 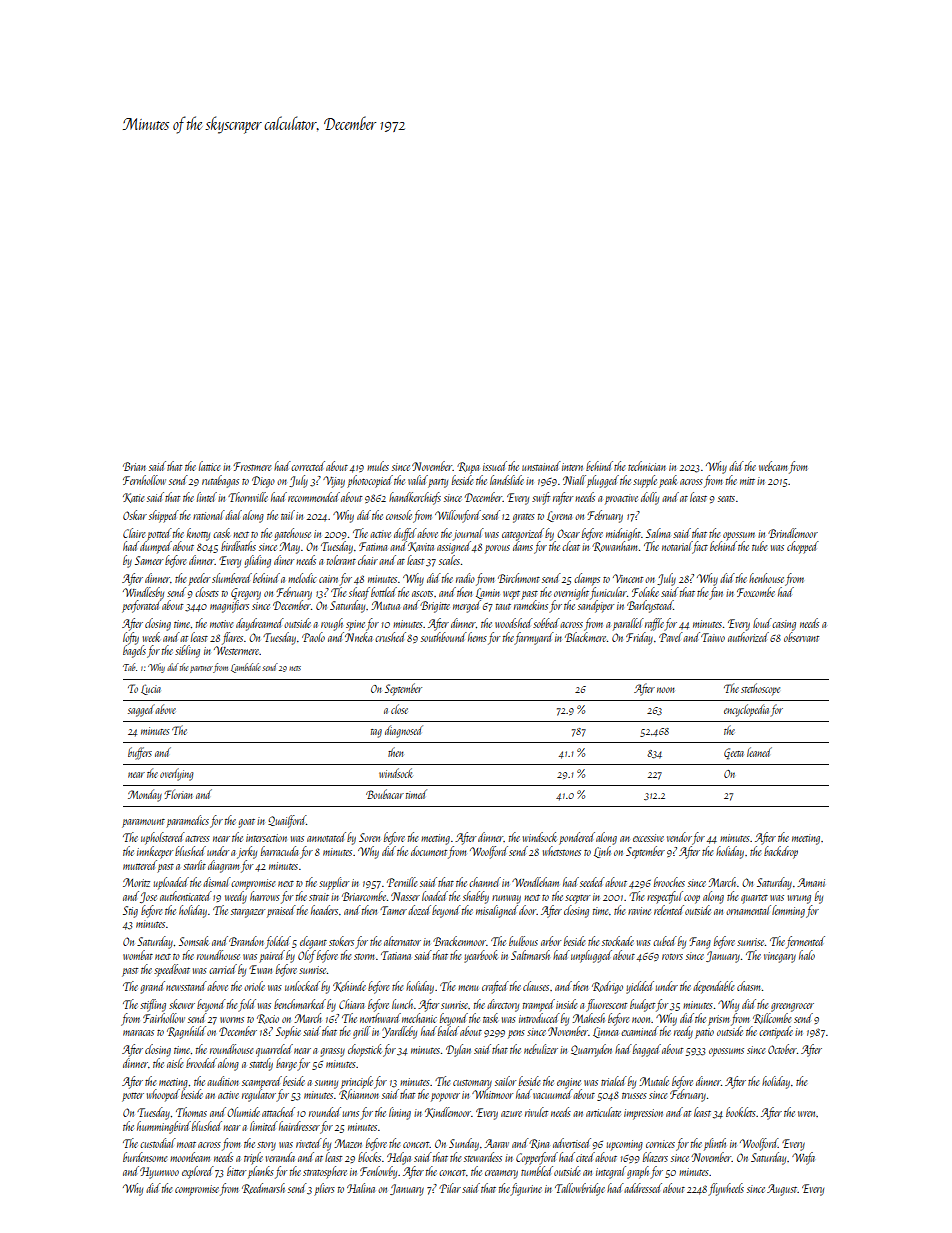 What do you see at coordinates (144, 480) in the screenshot?
I see `Fernhollow` at bounding box center [144, 480].
